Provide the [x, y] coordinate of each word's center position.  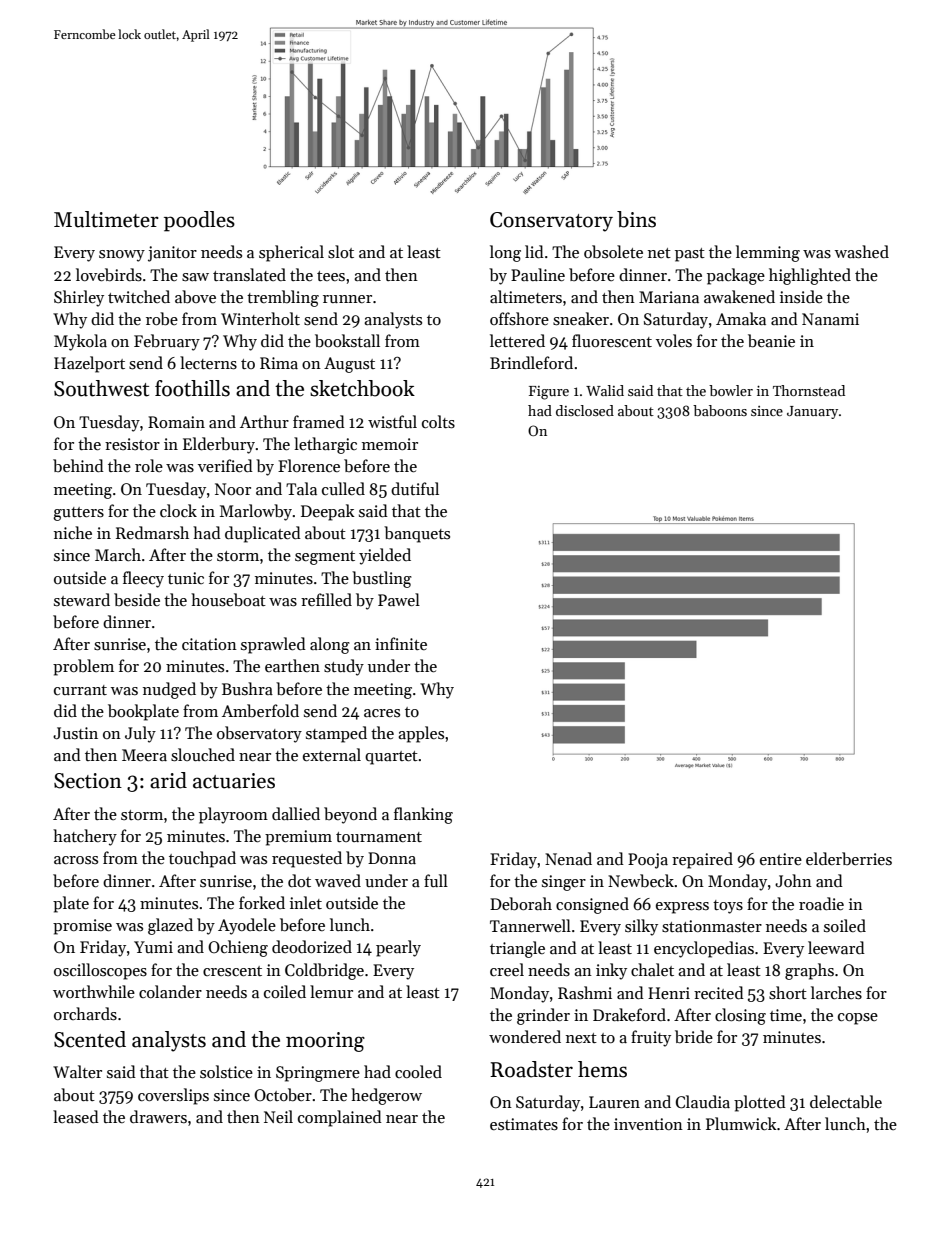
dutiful [415, 488]
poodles [199, 221]
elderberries [849, 858]
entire [781, 859]
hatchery [85, 837]
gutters [78, 514]
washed [862, 252]
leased [76, 1116]
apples [421, 734]
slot [341, 252]
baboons [720, 410]
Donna [392, 858]
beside [137, 599]
